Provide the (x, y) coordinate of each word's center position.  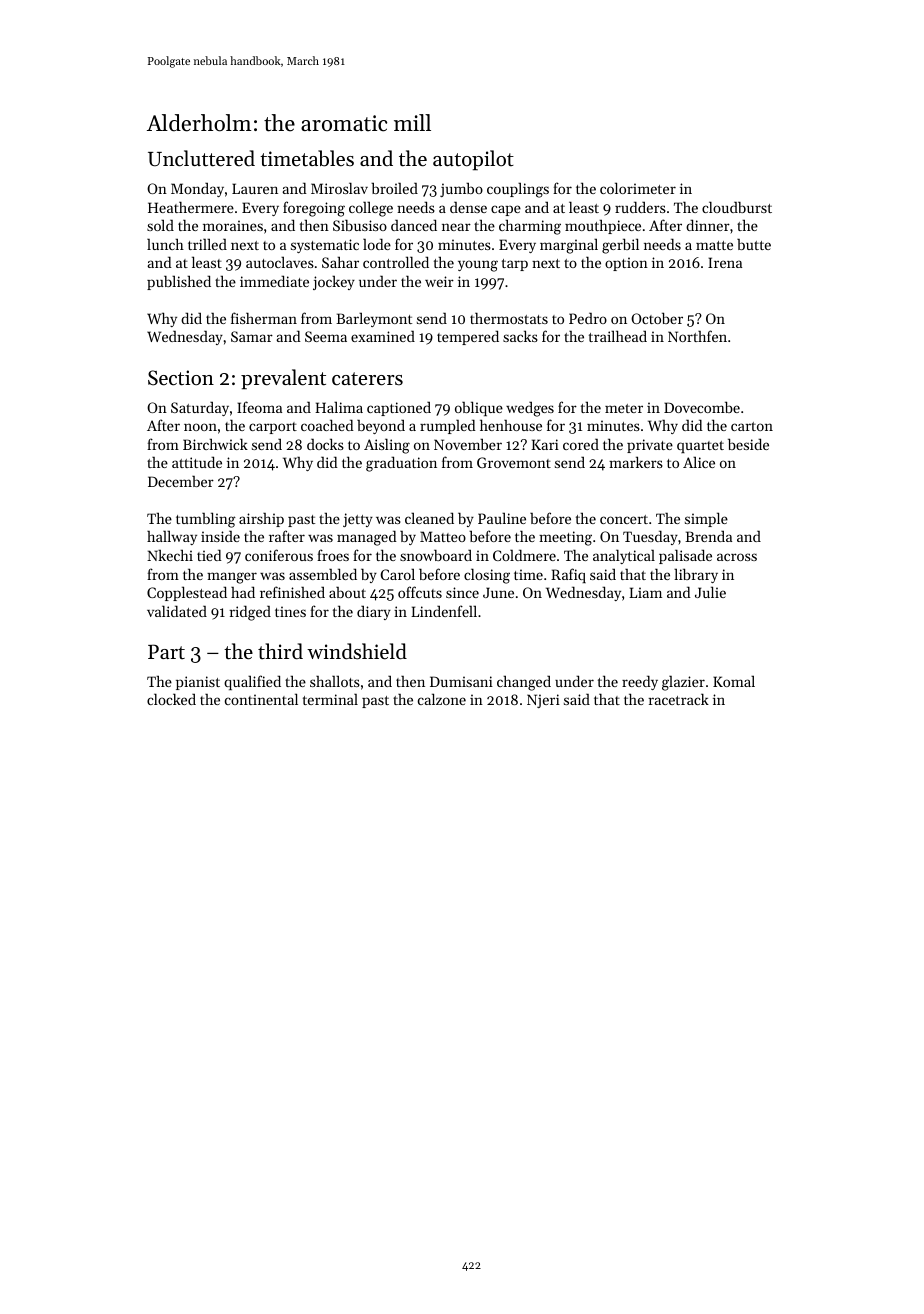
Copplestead (187, 593)
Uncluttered (201, 158)
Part (166, 651)
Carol (398, 574)
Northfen (697, 336)
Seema (326, 336)
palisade (685, 556)
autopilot (473, 160)
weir (439, 281)
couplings (518, 190)
